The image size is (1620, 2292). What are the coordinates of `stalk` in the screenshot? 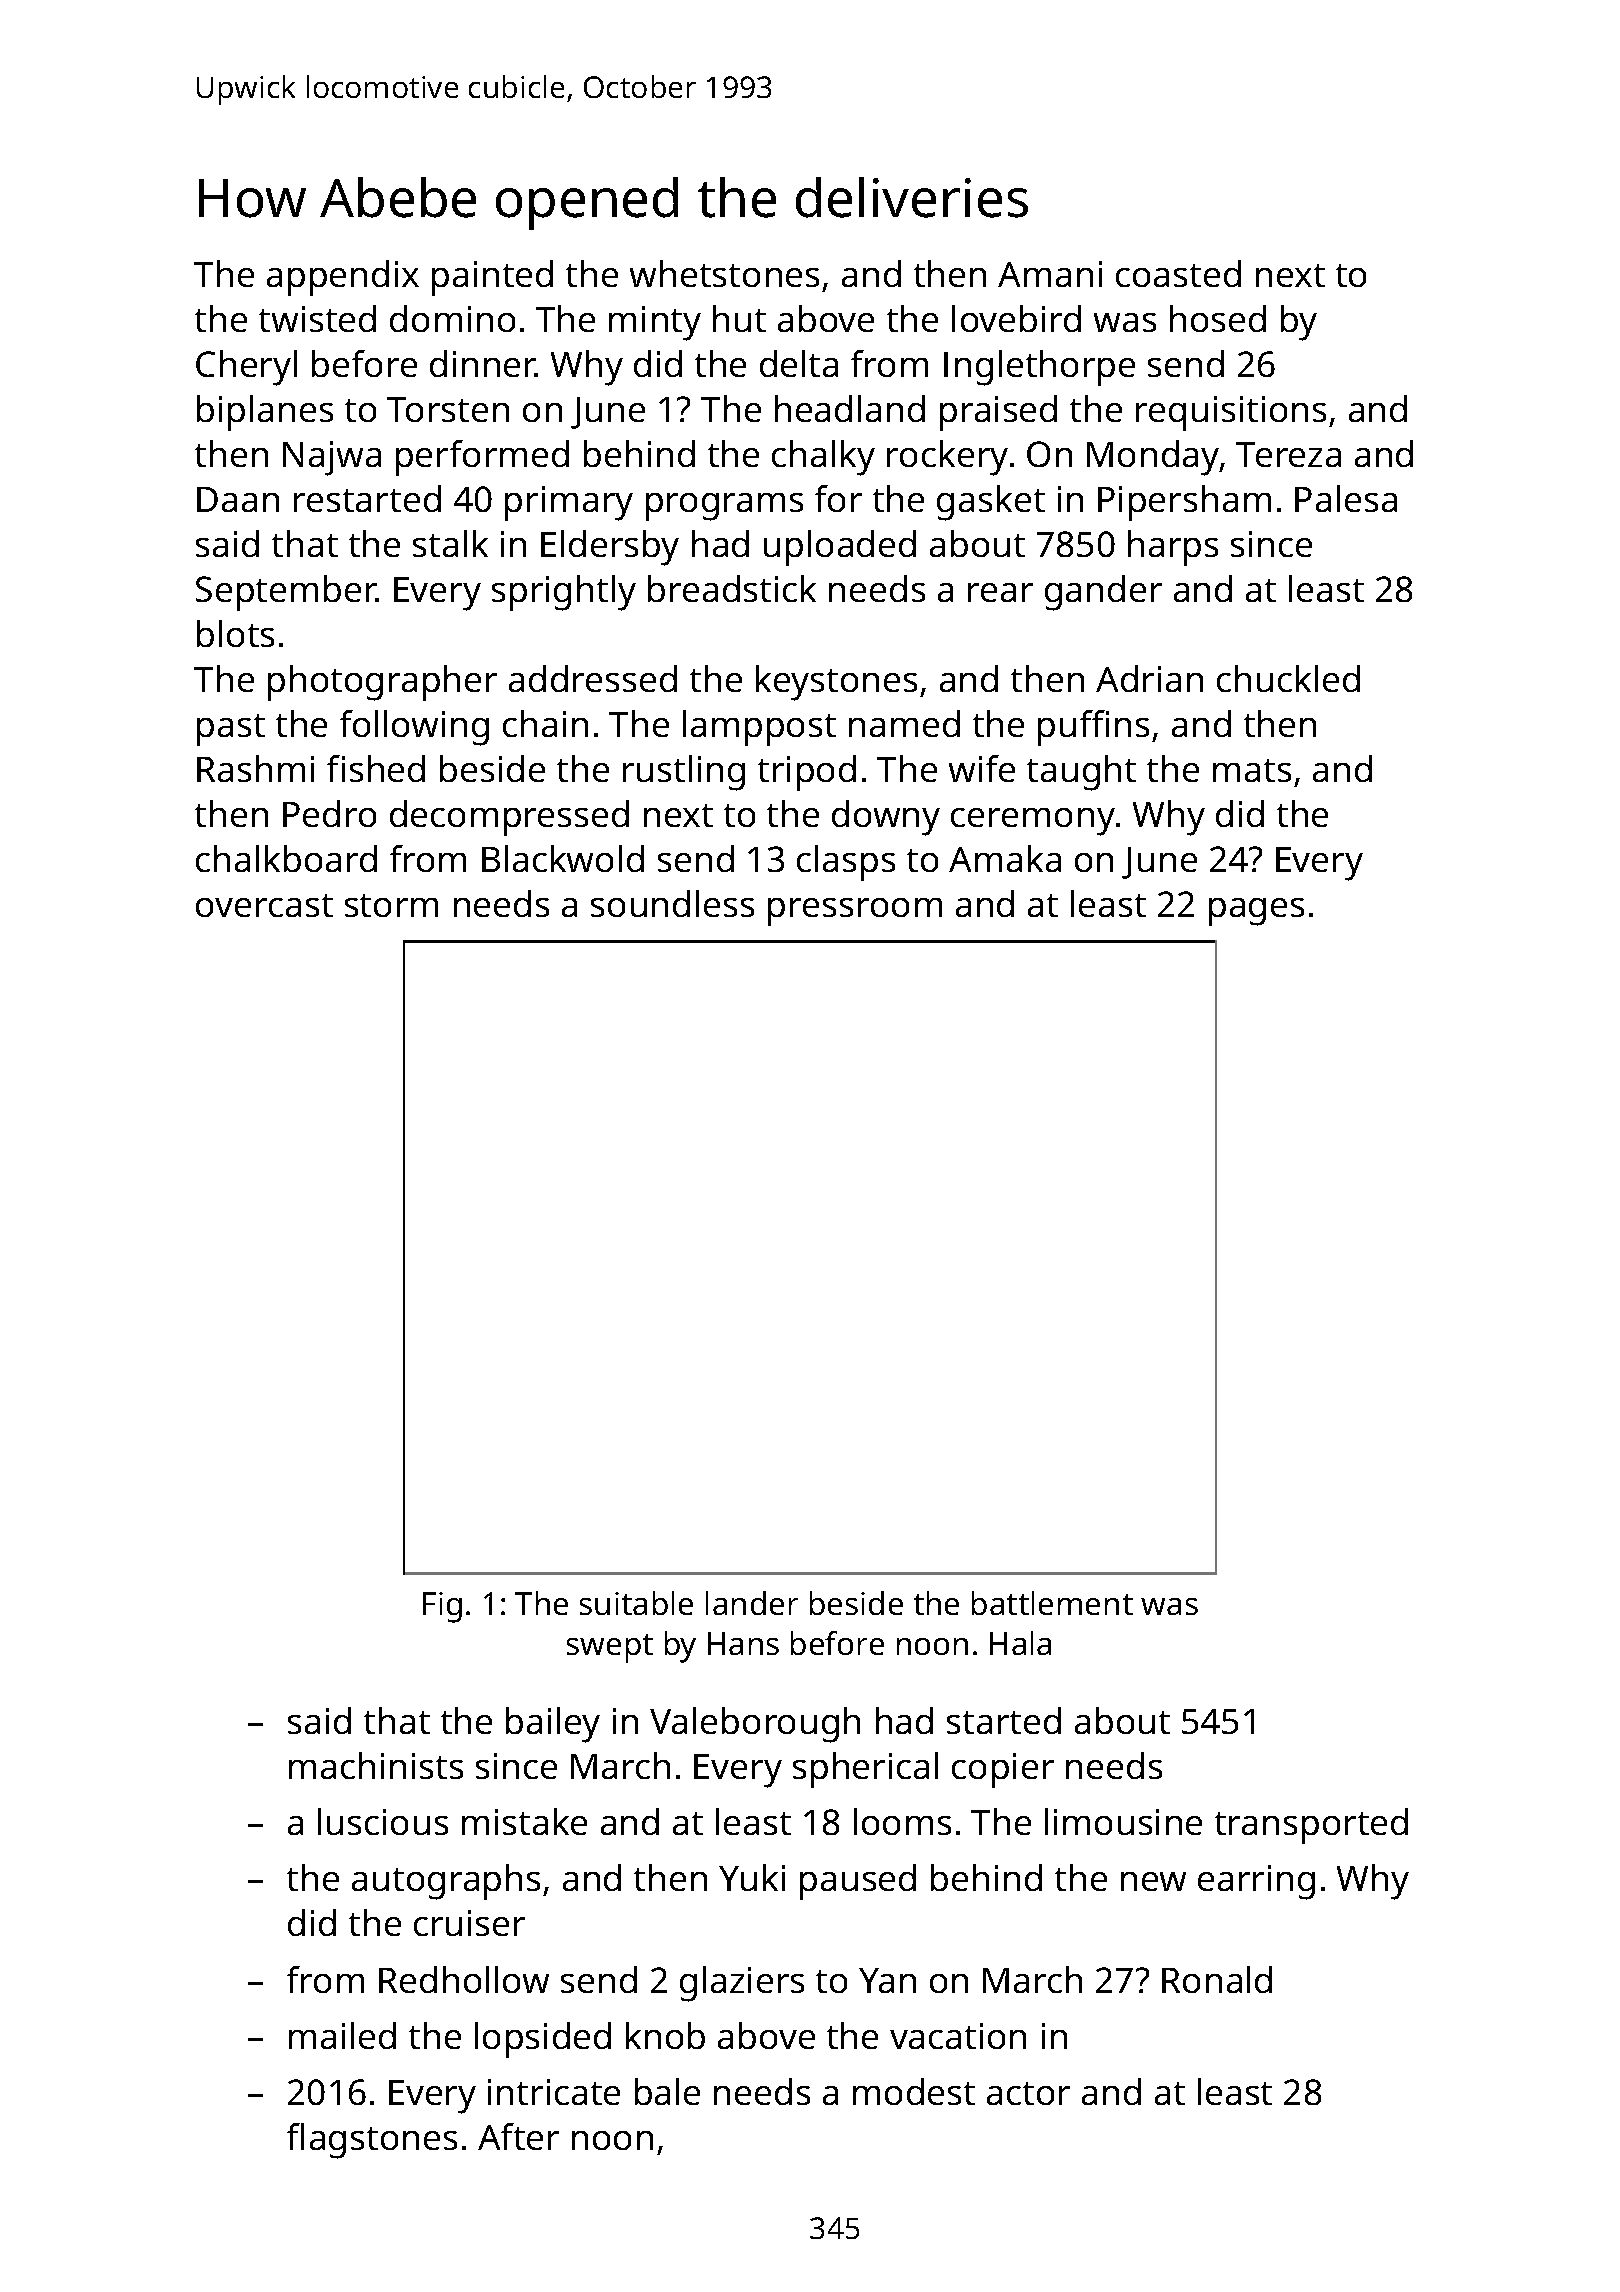 It's located at (450, 543).
